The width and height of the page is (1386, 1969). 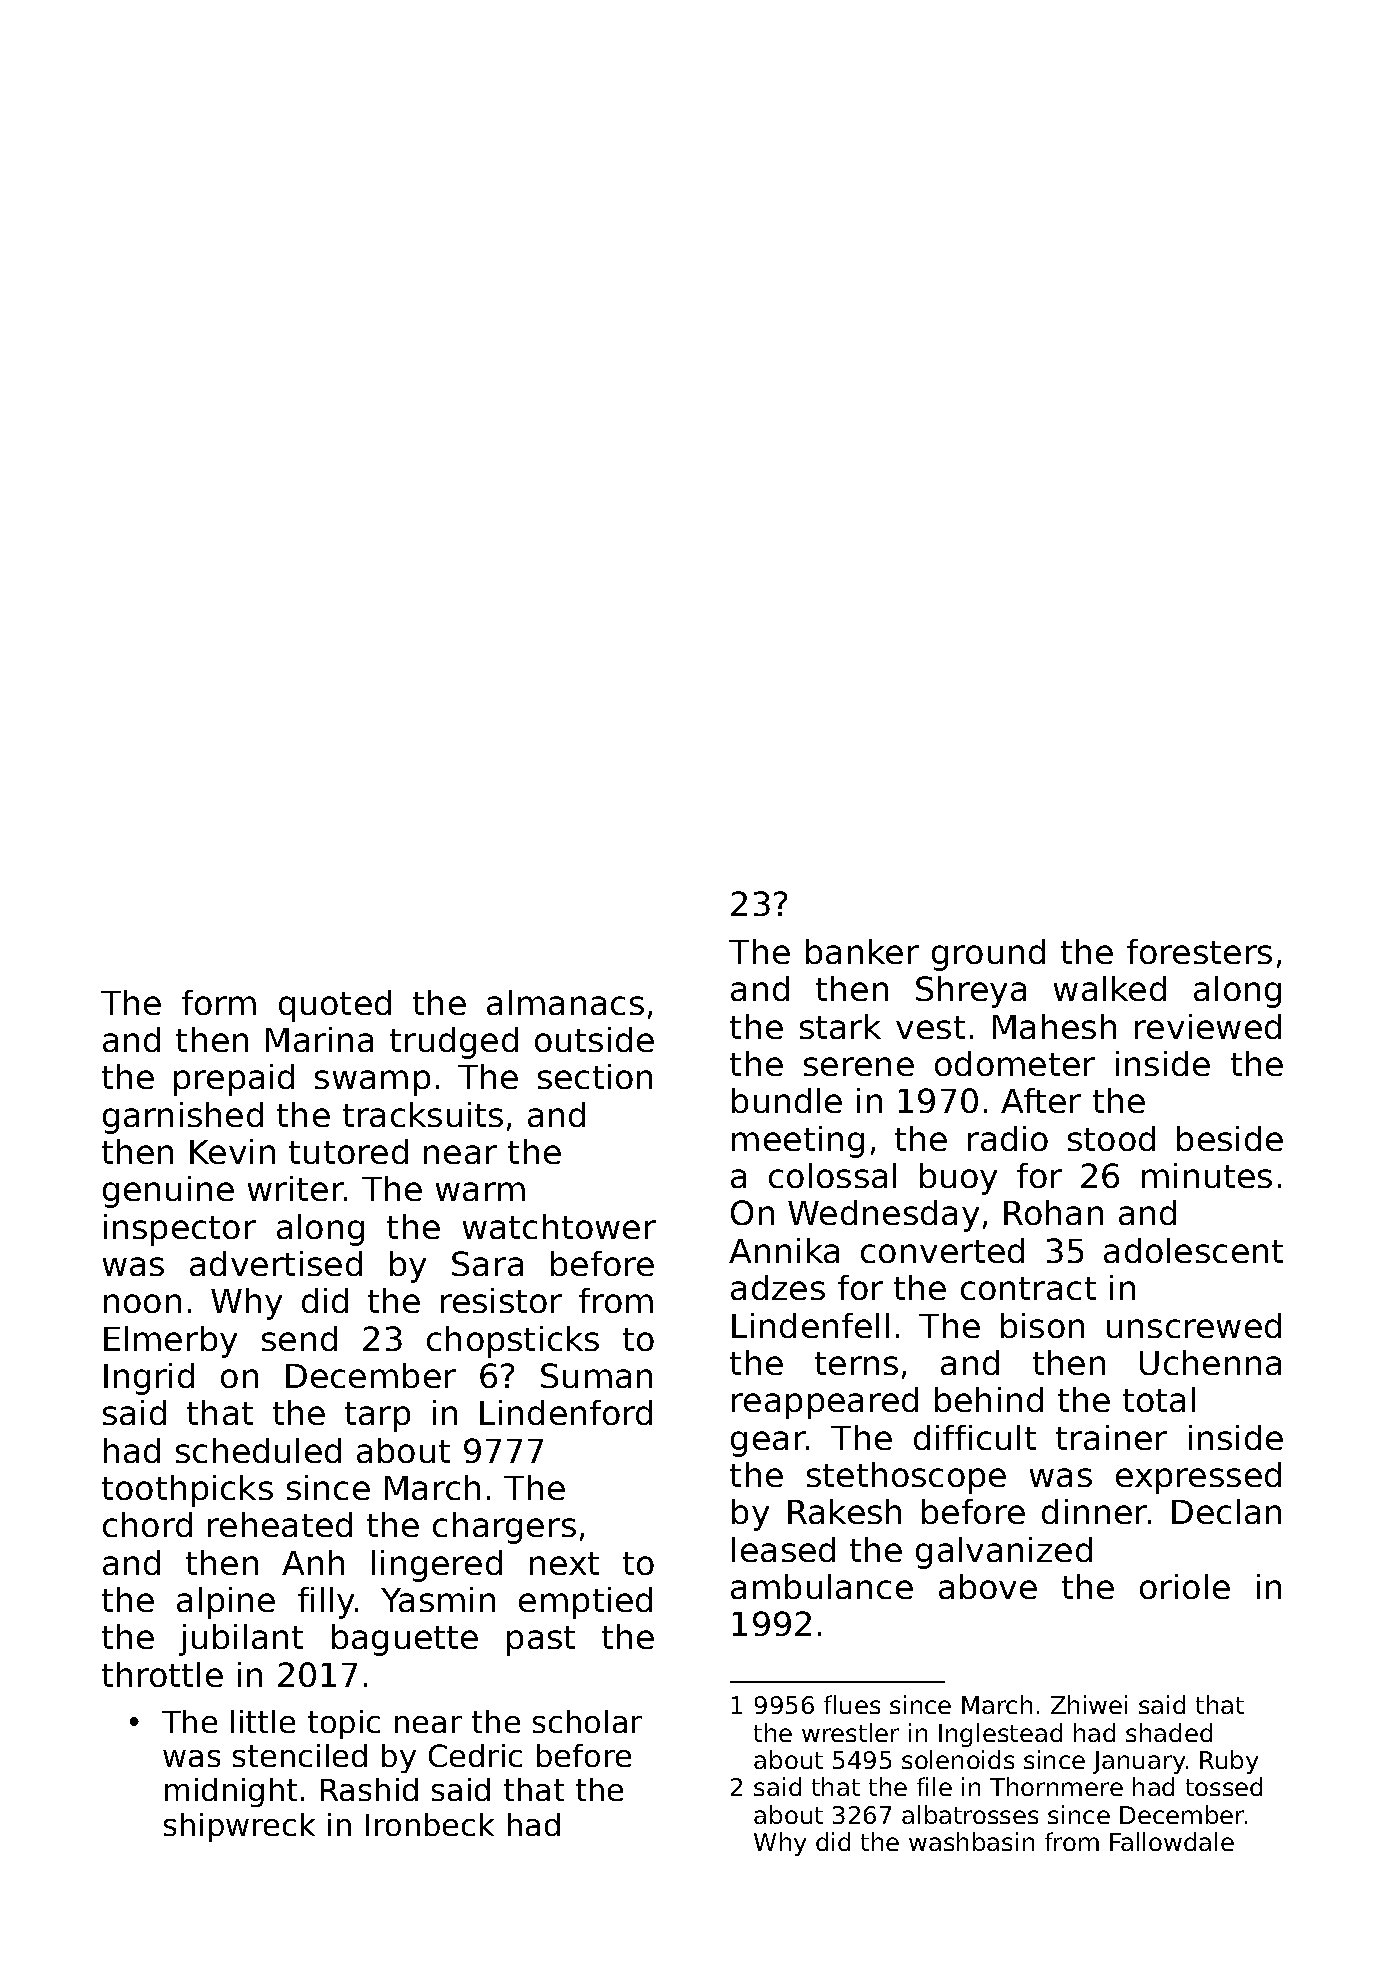 What do you see at coordinates (372, 1083) in the page?
I see `swamp` at bounding box center [372, 1083].
